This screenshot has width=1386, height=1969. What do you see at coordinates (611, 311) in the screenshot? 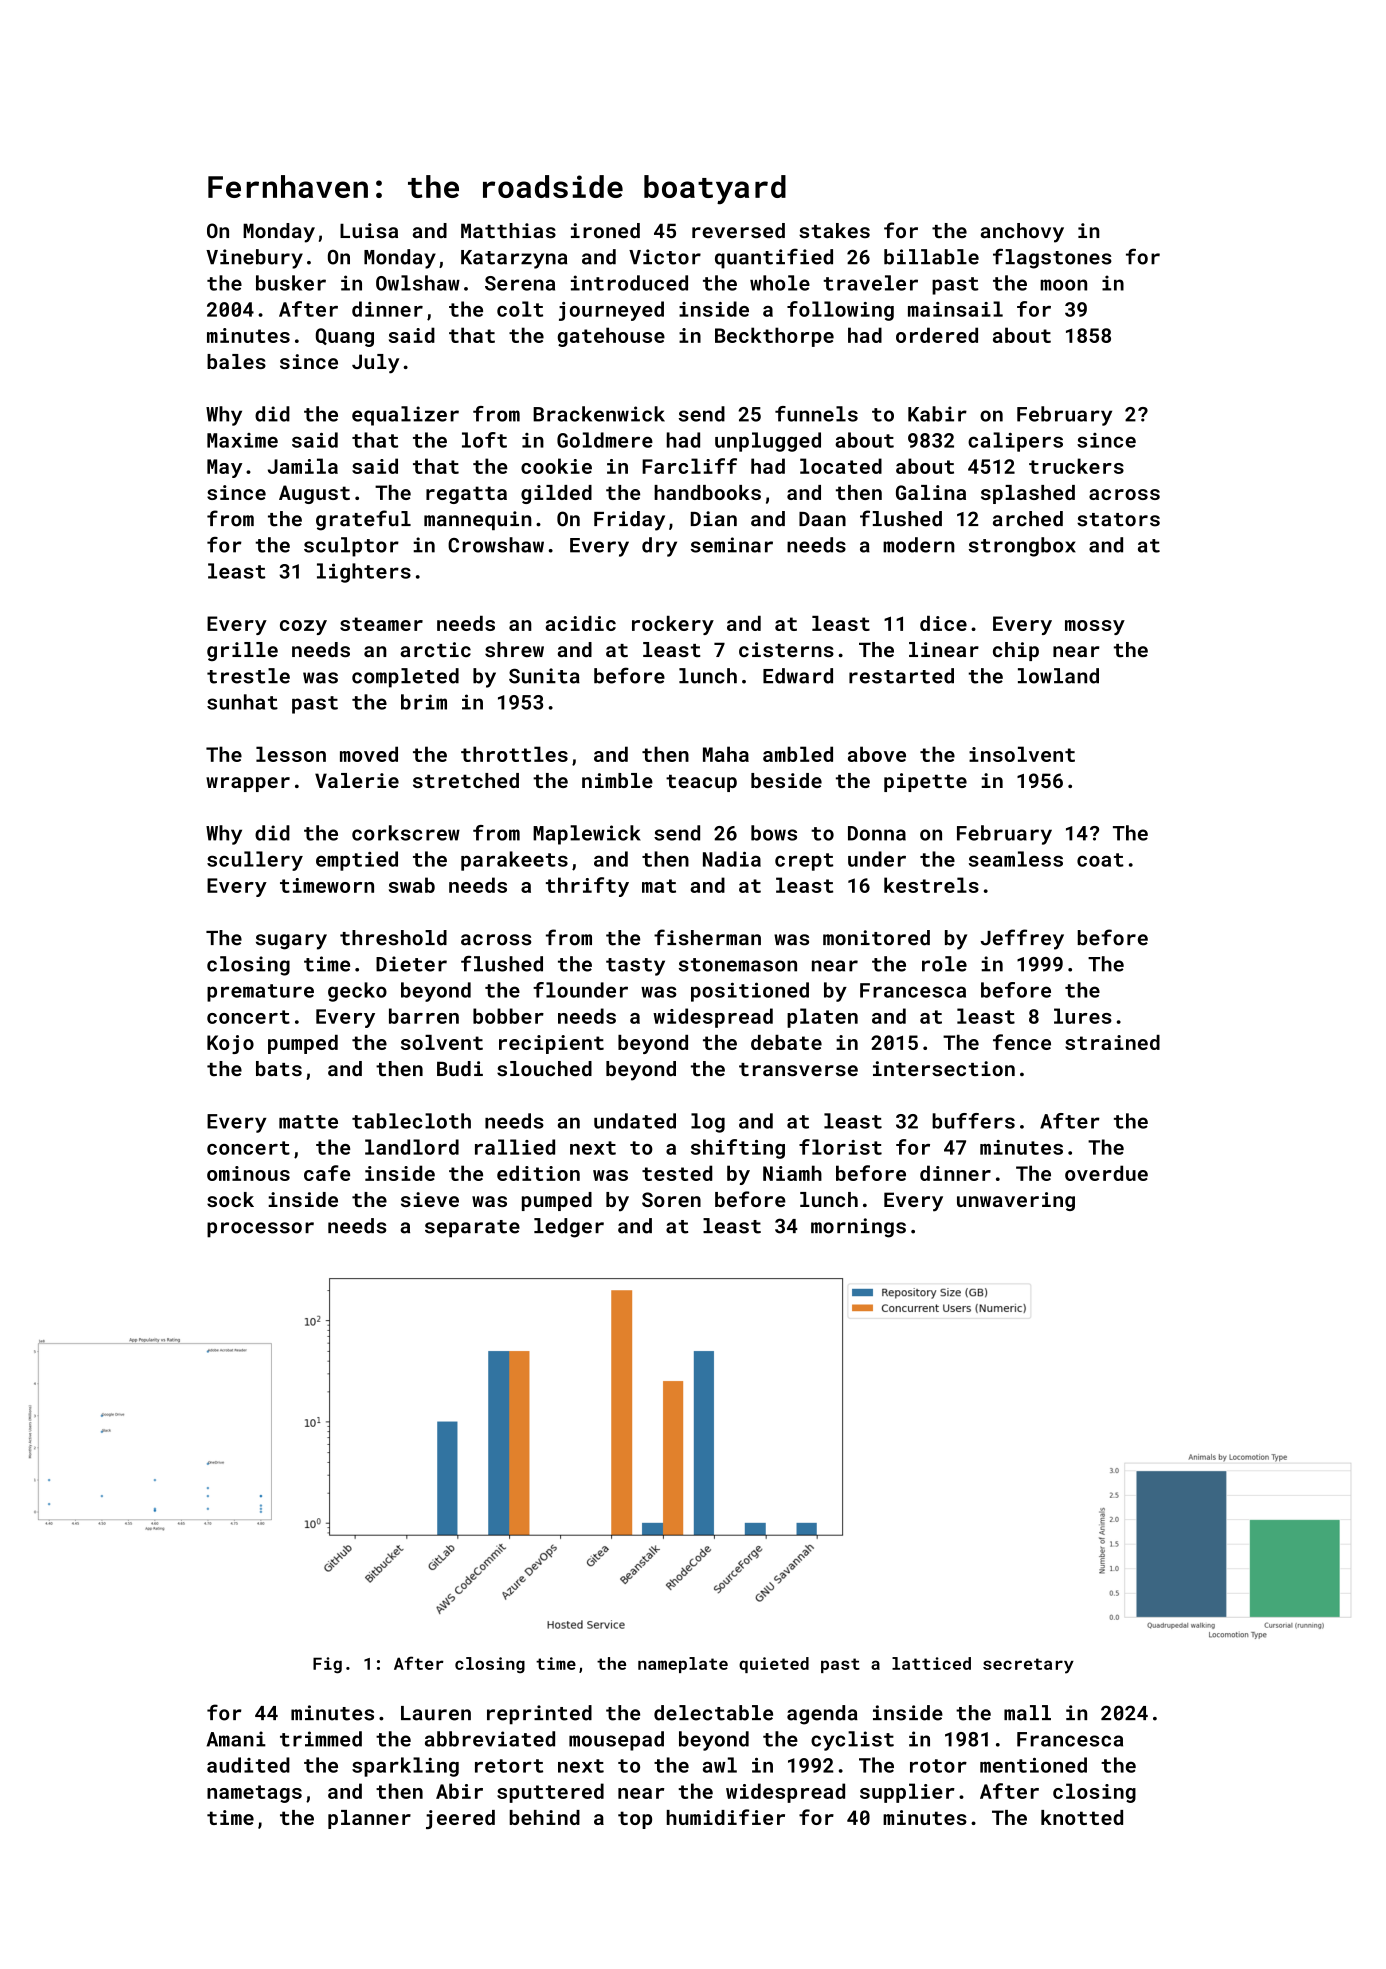
I see `journeyed` at bounding box center [611, 311].
